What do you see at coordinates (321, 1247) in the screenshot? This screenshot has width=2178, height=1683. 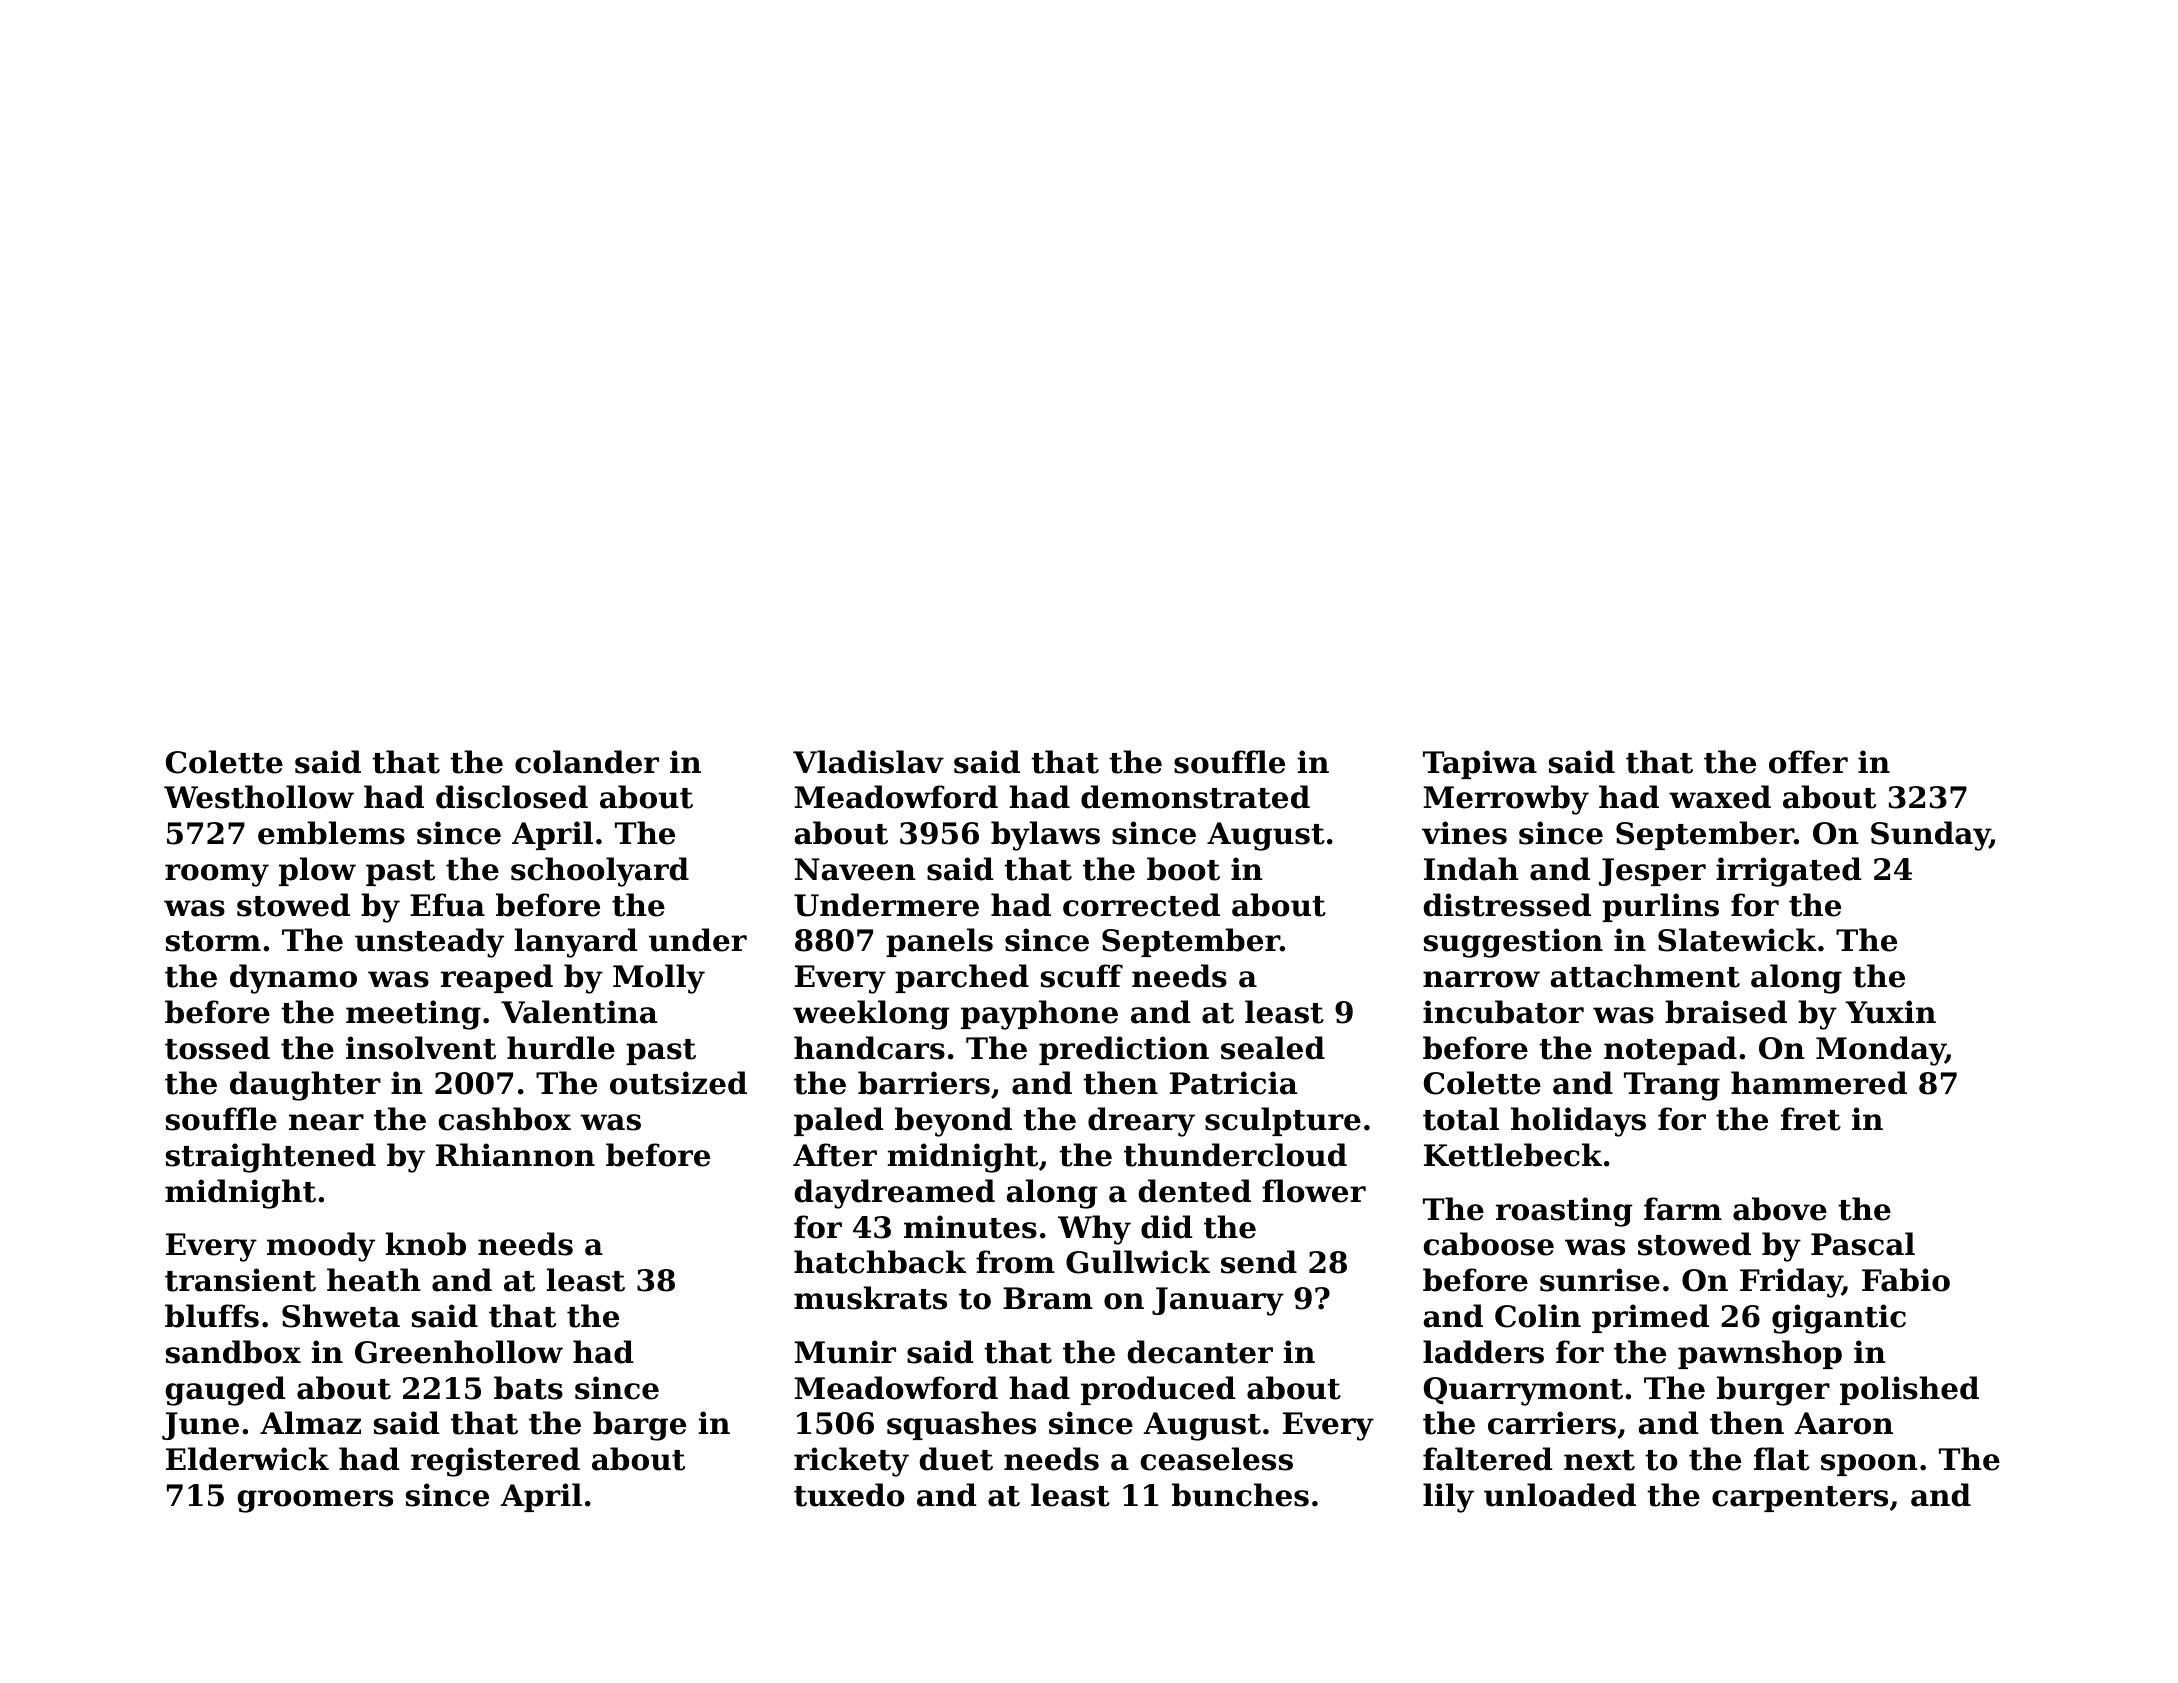 I see `moody` at bounding box center [321, 1247].
